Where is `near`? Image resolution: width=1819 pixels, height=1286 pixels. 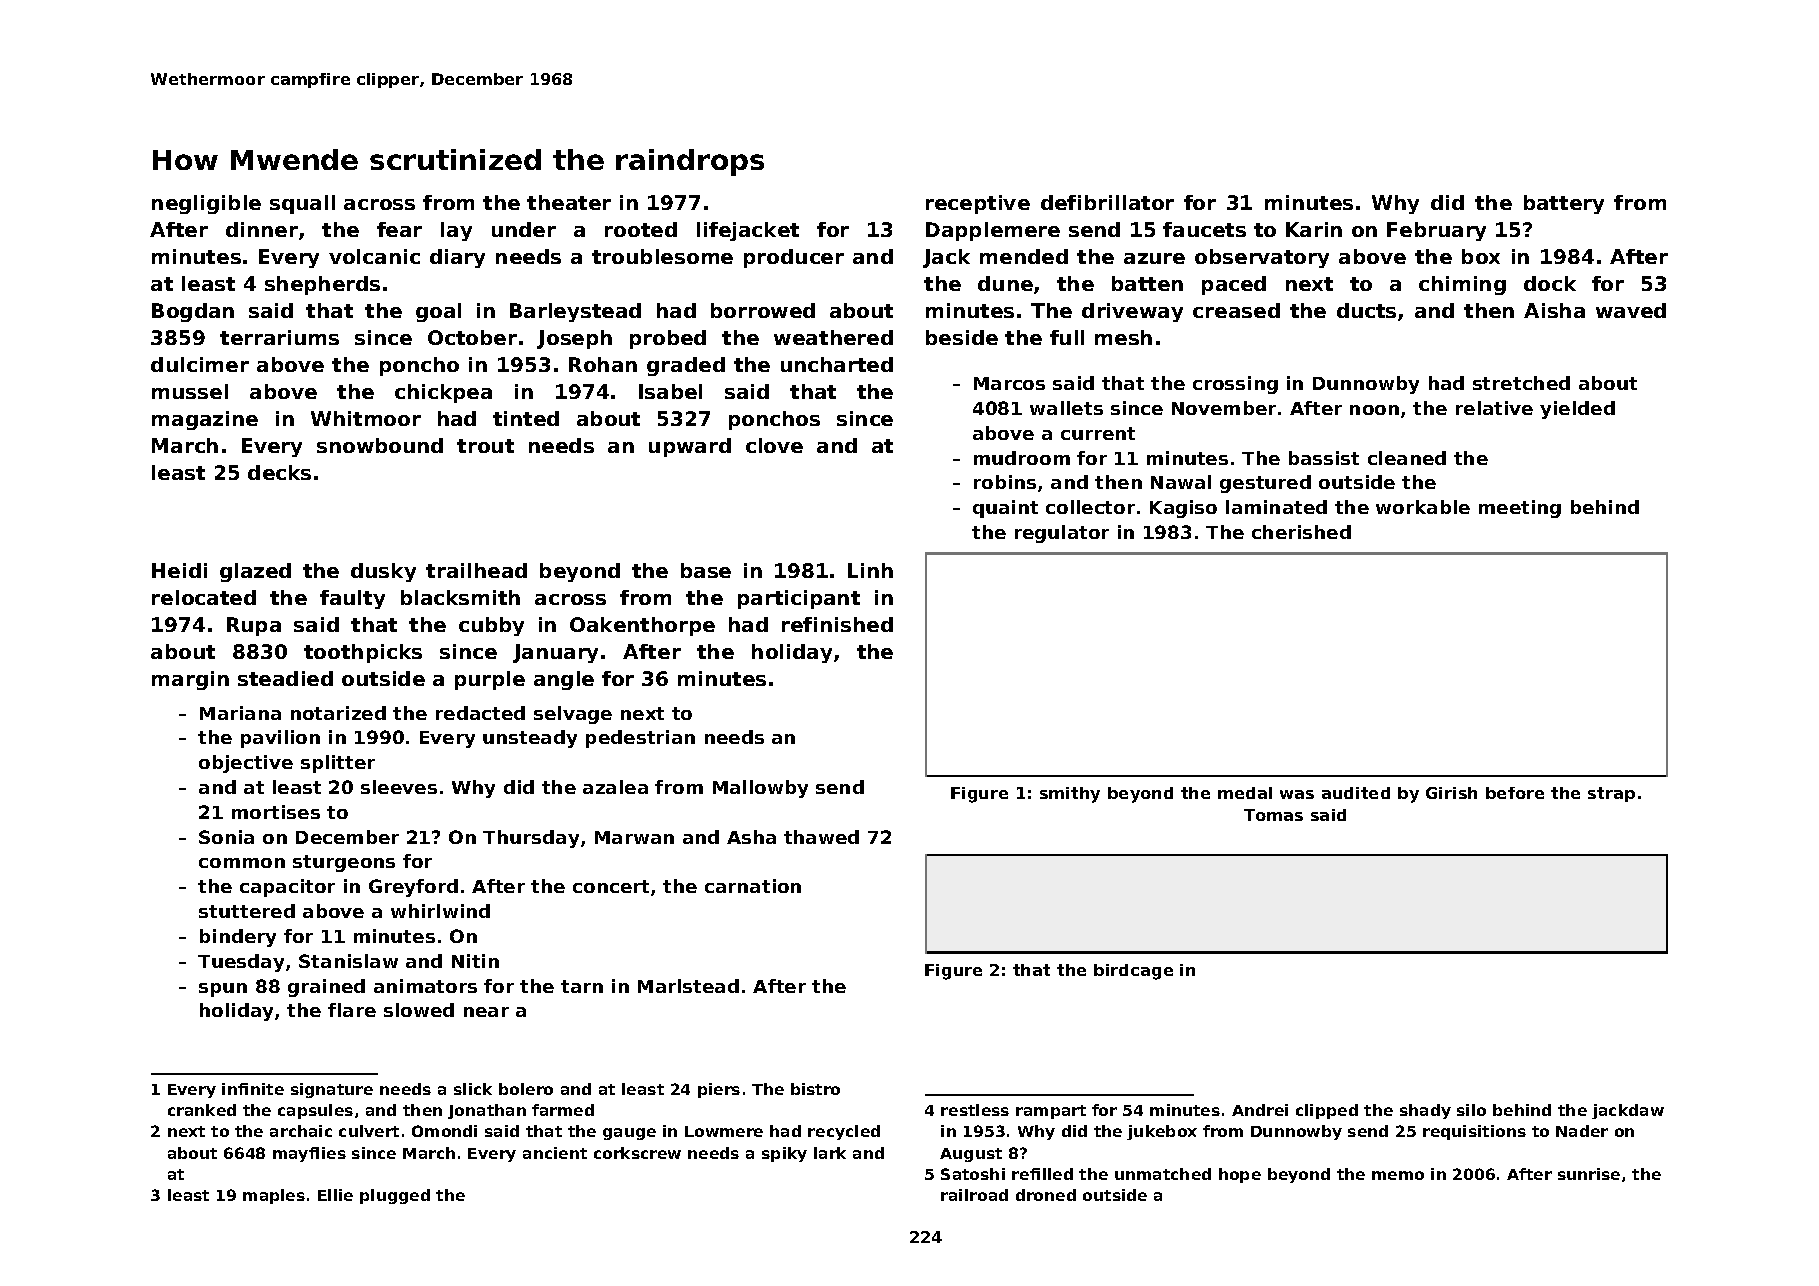 near is located at coordinates (486, 1012).
